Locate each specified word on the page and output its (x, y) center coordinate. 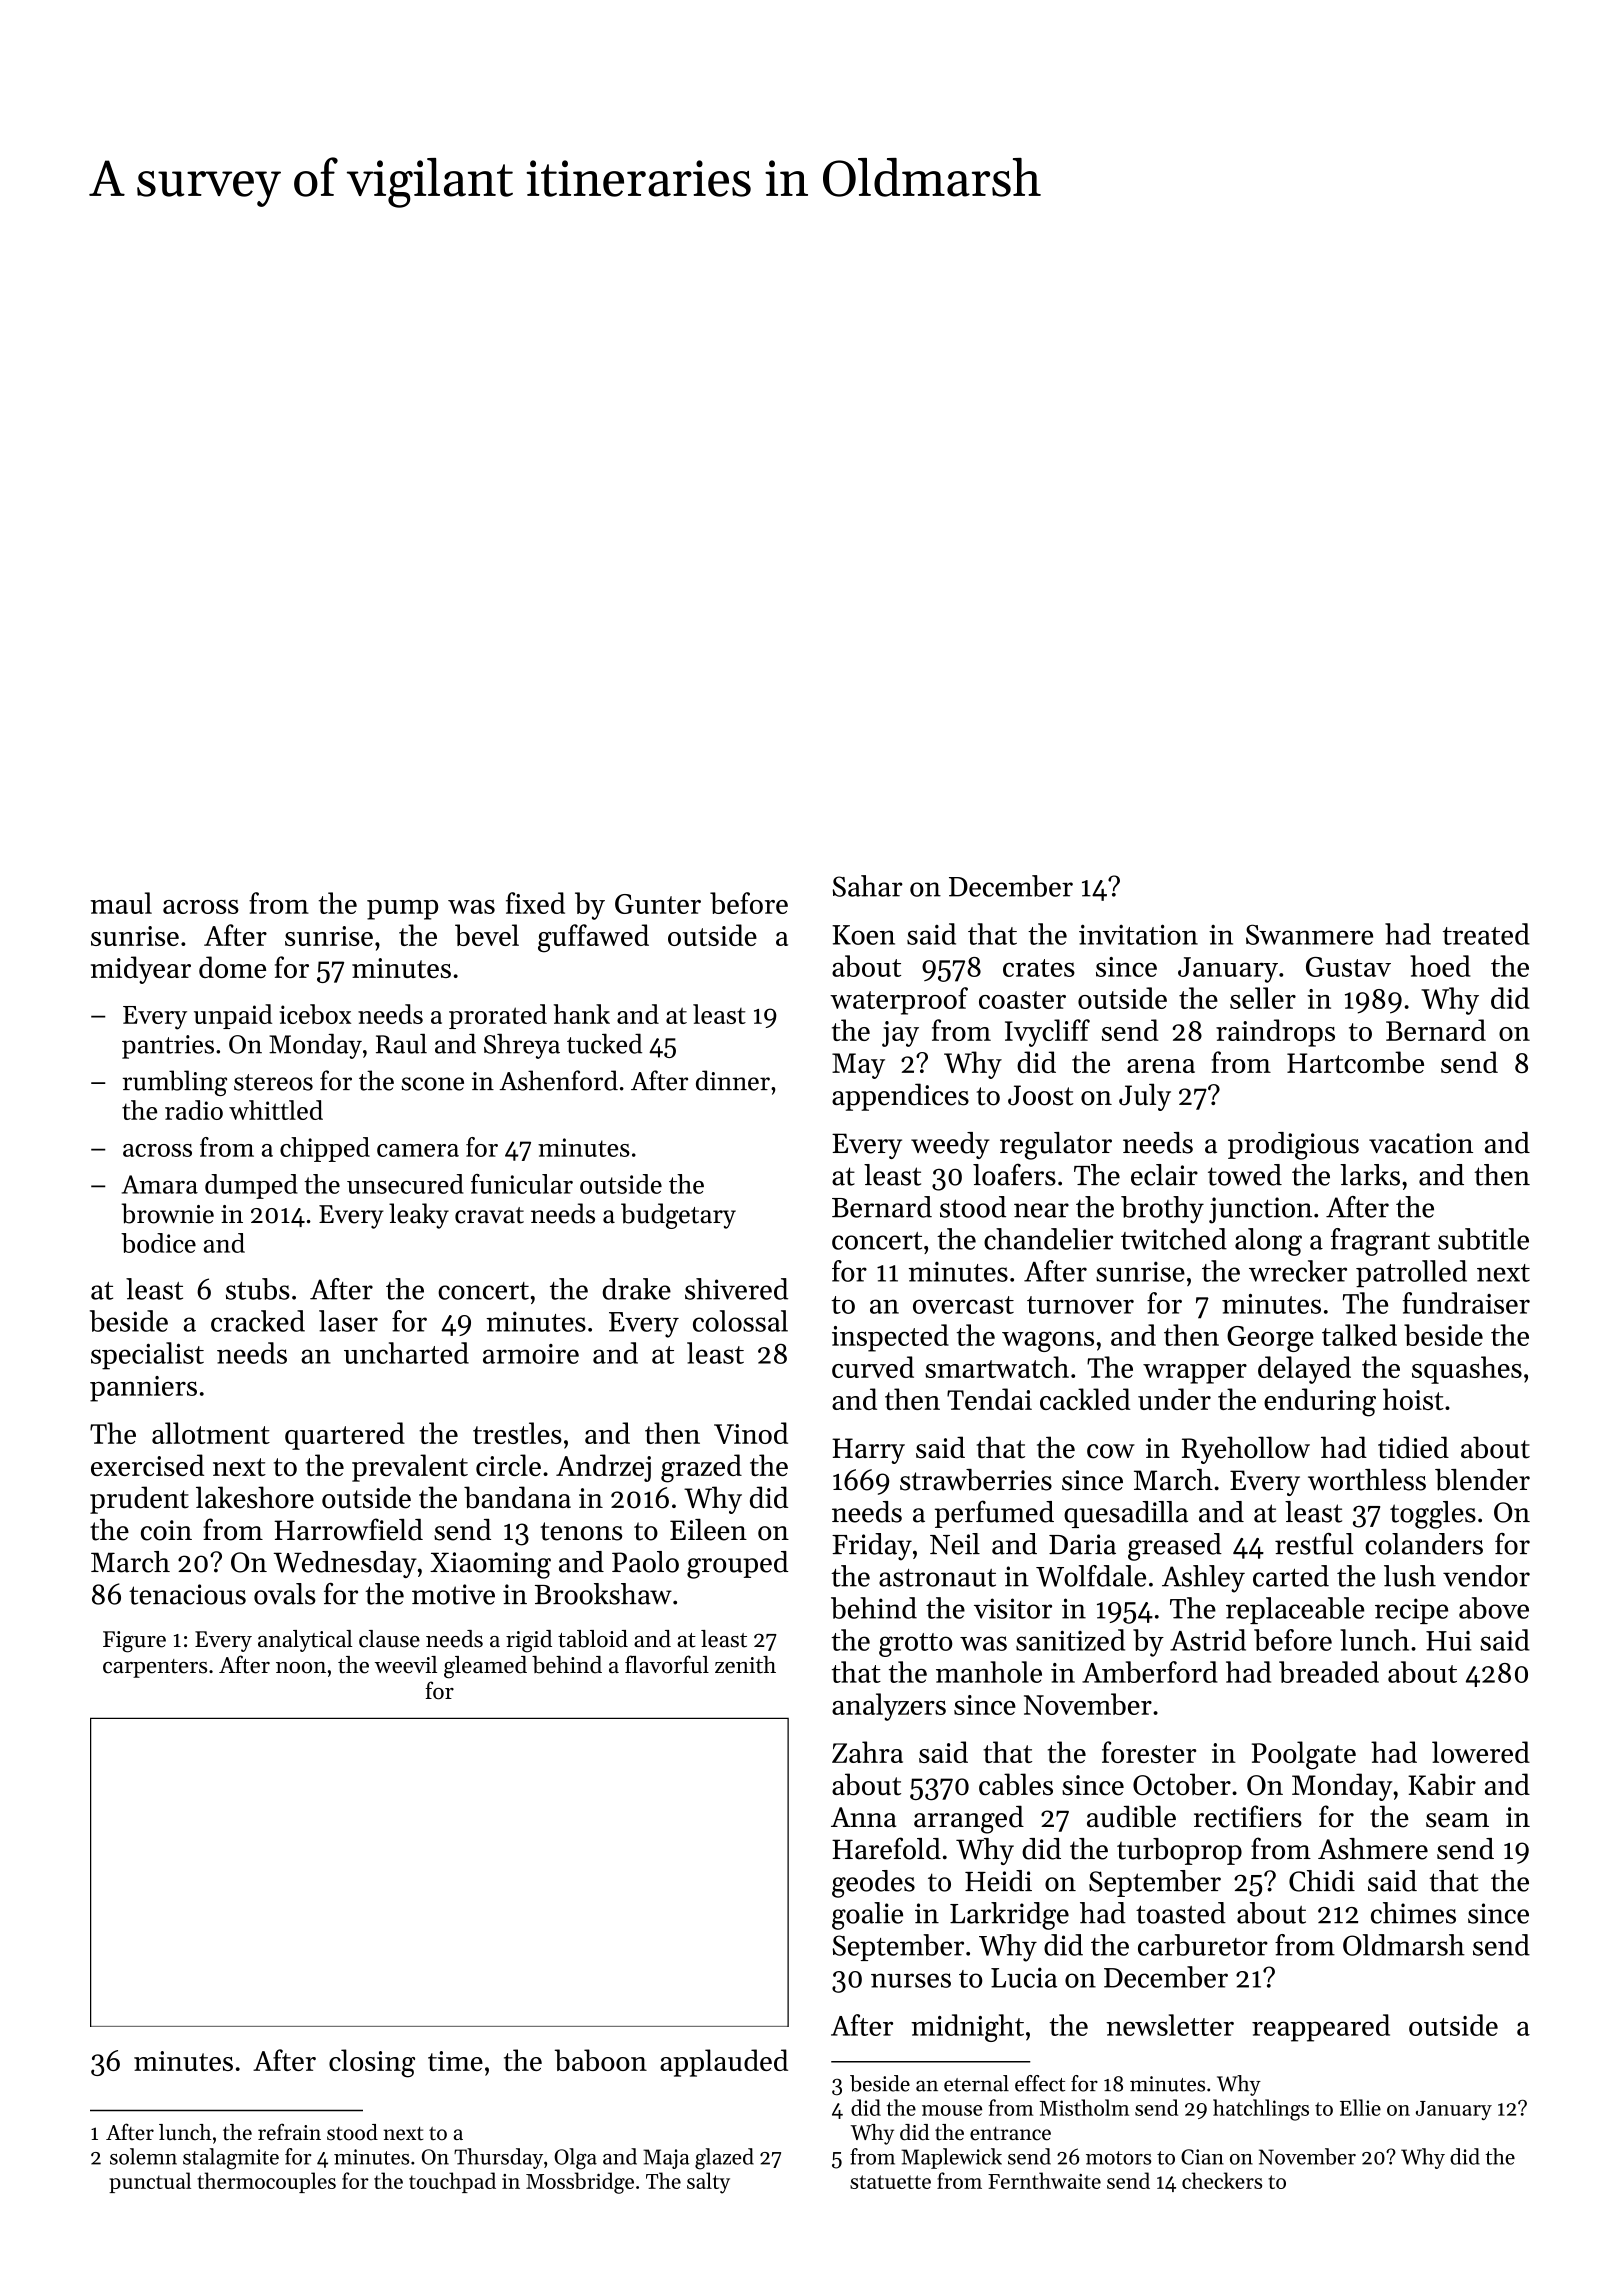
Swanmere (1309, 934)
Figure (134, 1642)
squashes (1467, 1370)
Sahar (868, 886)
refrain (289, 2132)
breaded (1329, 1672)
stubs (258, 1289)
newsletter (1170, 2025)
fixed (535, 903)
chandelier (1048, 1239)
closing (372, 2063)
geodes (873, 1884)
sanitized (1070, 1640)
